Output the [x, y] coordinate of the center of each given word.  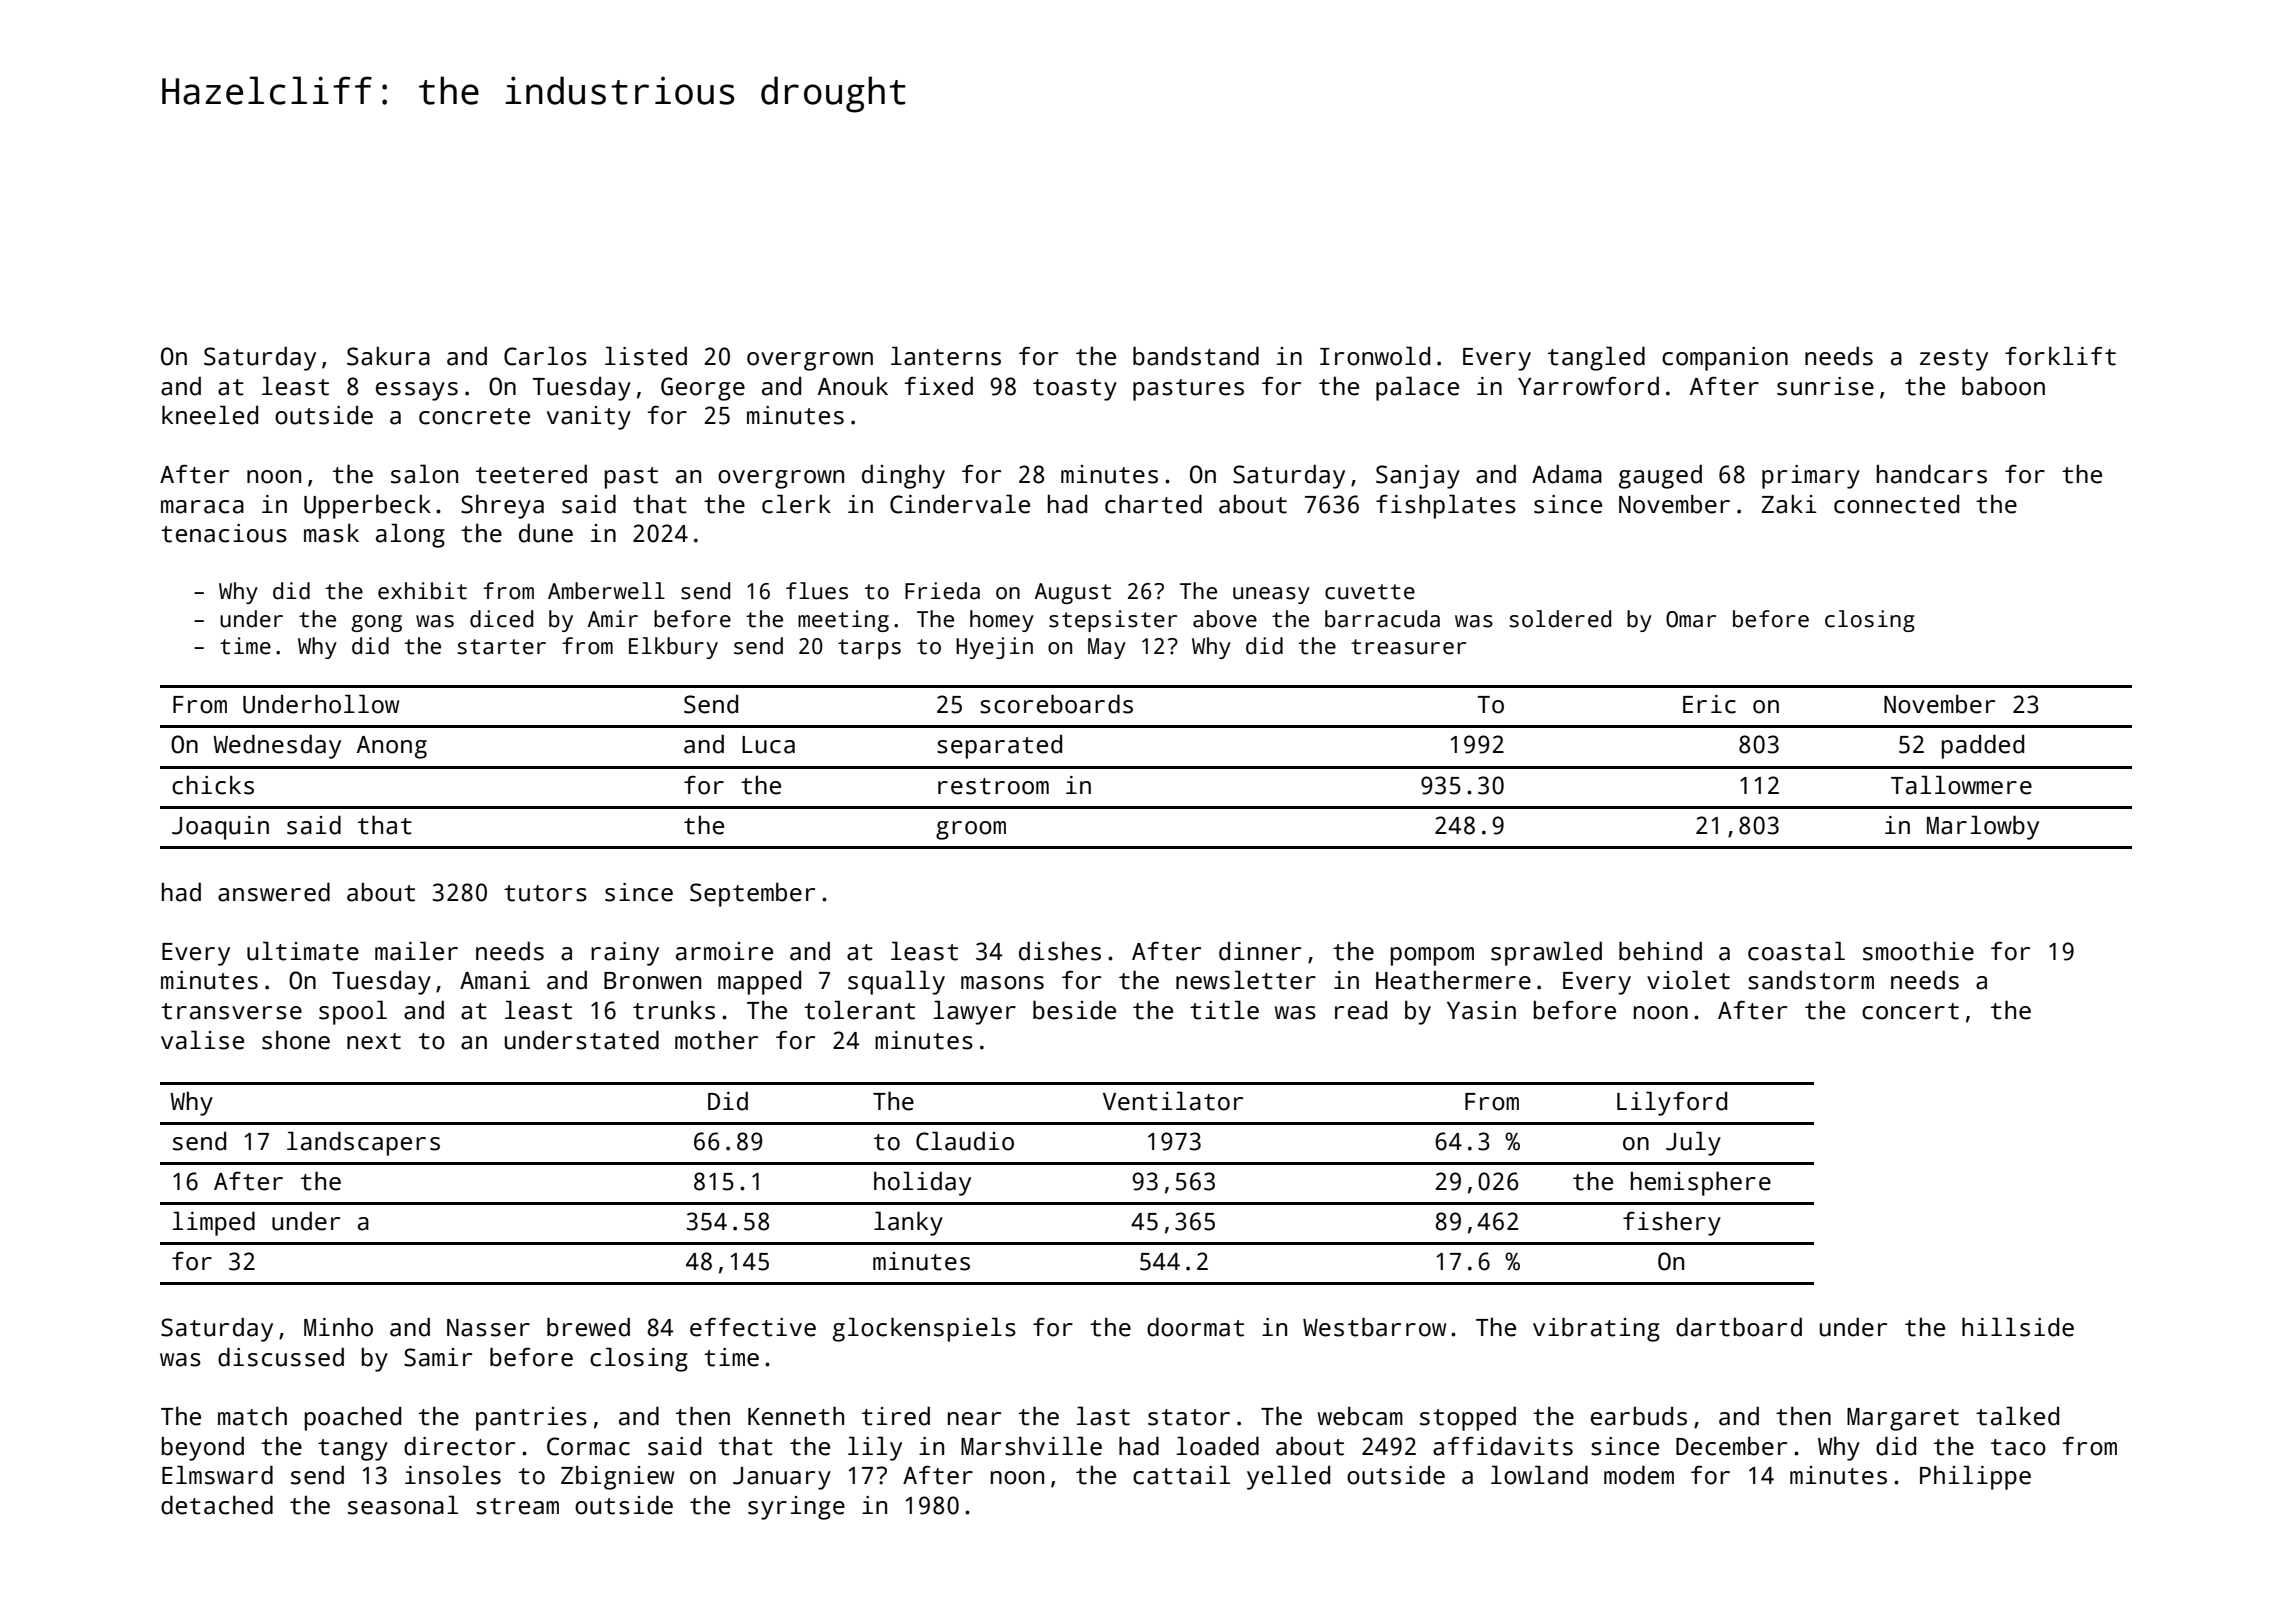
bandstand [1196, 356]
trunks [674, 1010]
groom [971, 830]
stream [517, 1506]
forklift [2060, 356]
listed [646, 356]
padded [1983, 746]
